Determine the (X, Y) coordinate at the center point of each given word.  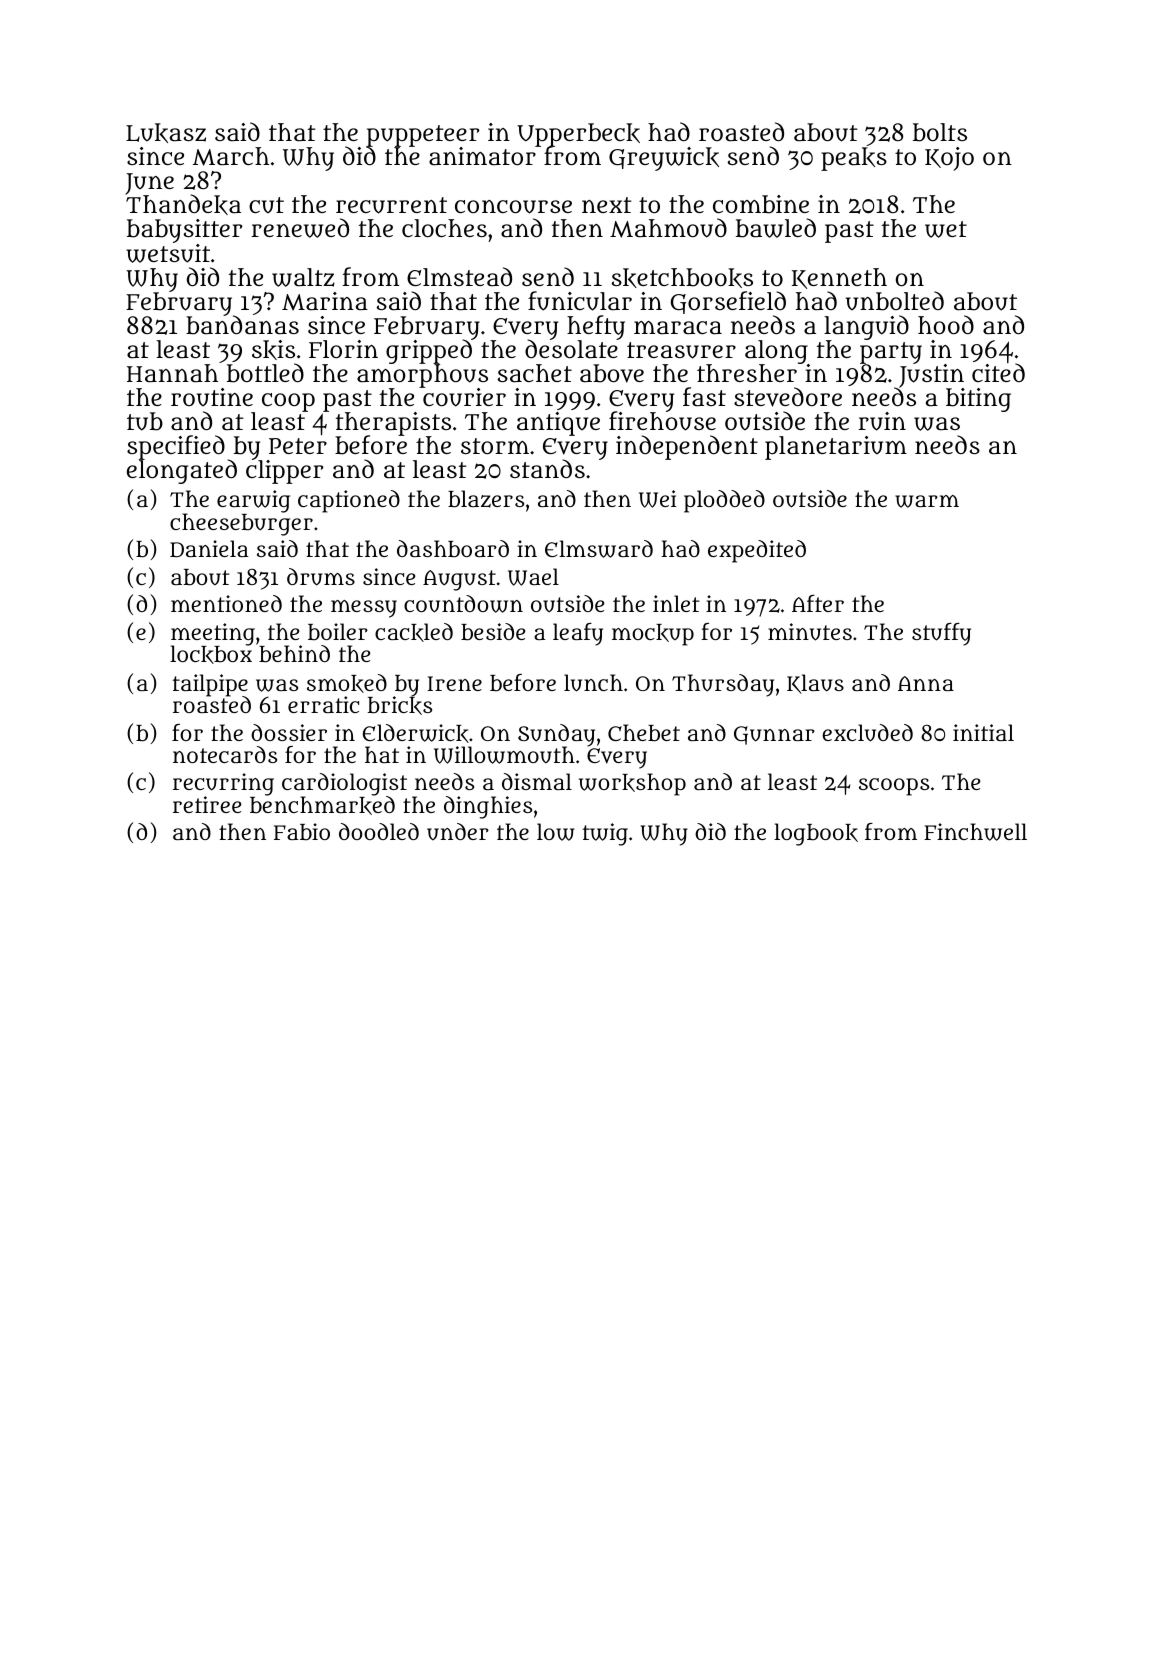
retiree (207, 804)
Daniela (209, 548)
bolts (940, 132)
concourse (513, 207)
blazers (486, 499)
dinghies (488, 807)
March (231, 156)
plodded (724, 501)
